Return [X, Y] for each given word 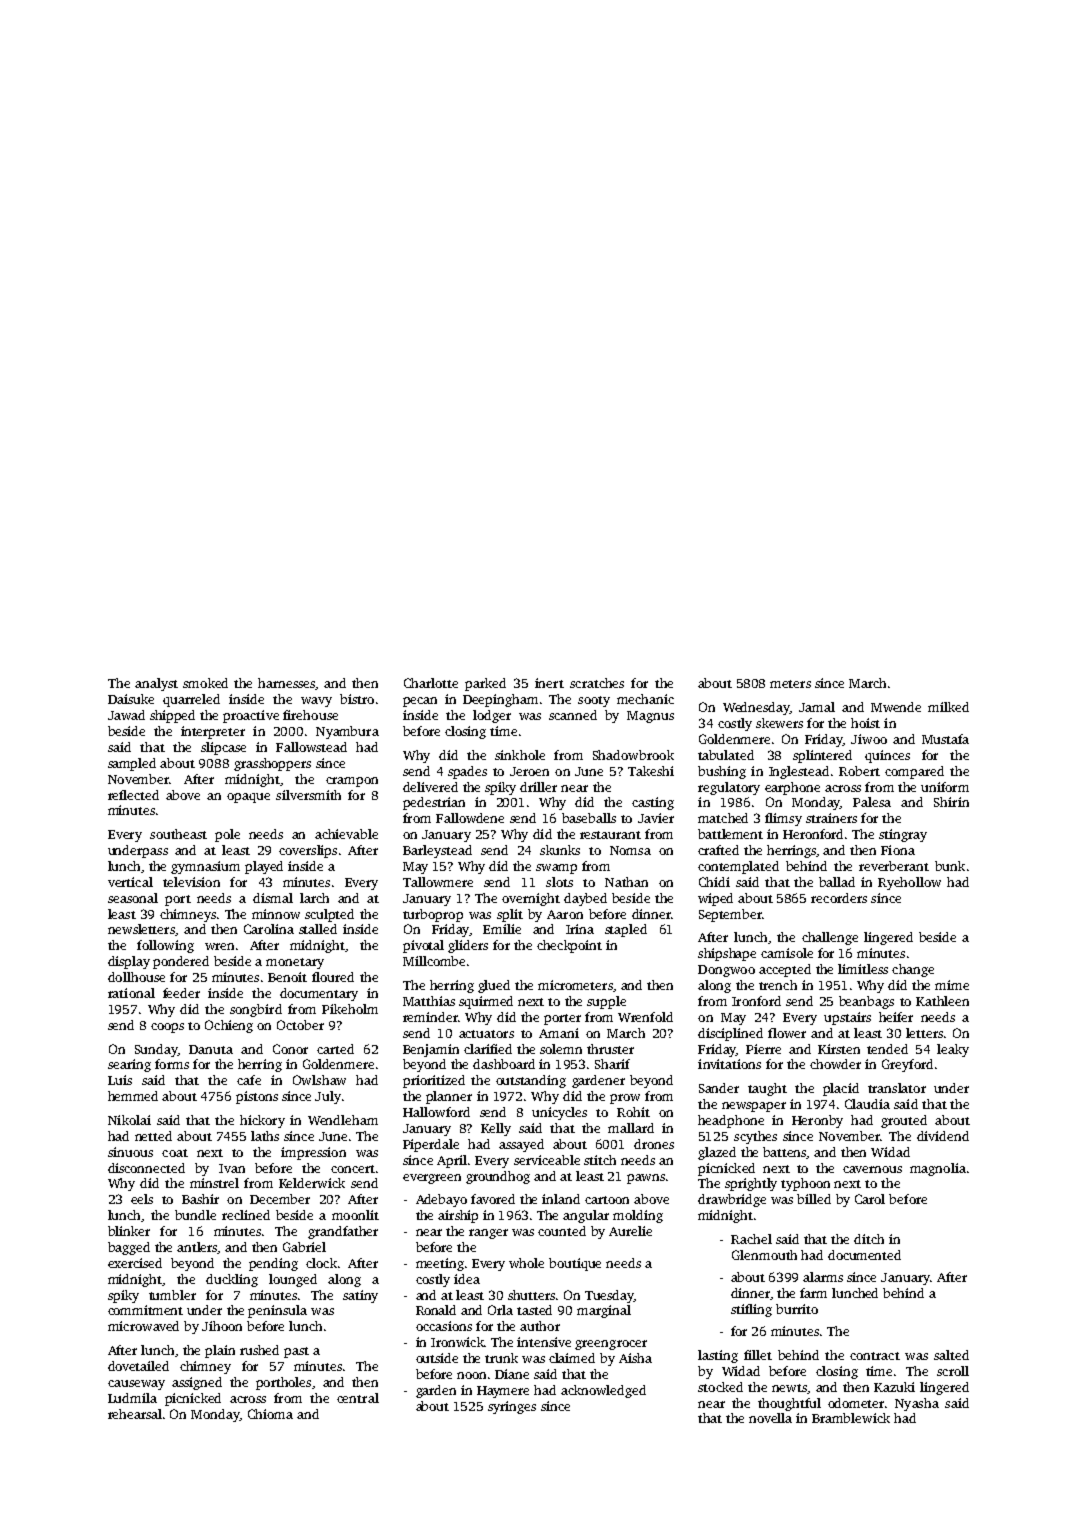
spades [467, 772]
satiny [360, 1296]
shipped [172, 716]
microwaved [143, 1326]
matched [723, 818]
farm [813, 1293]
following [165, 946]
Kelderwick [312, 1183]
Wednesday [756, 708]
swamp [556, 869]
